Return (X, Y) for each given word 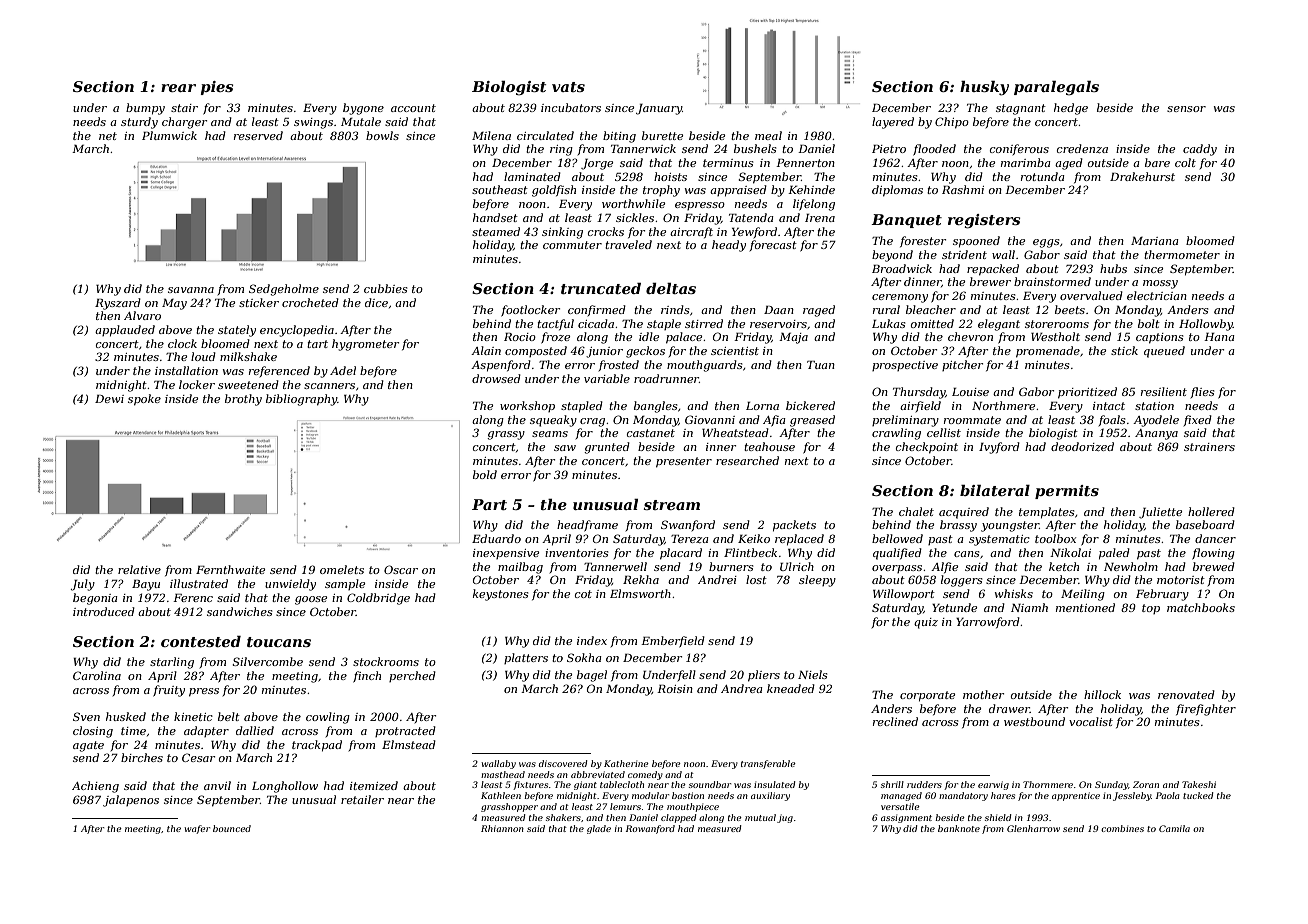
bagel (592, 676)
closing (93, 732)
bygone (363, 109)
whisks (1014, 593)
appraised (738, 191)
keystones (501, 595)
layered (893, 123)
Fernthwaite (230, 569)
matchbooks (1201, 607)
